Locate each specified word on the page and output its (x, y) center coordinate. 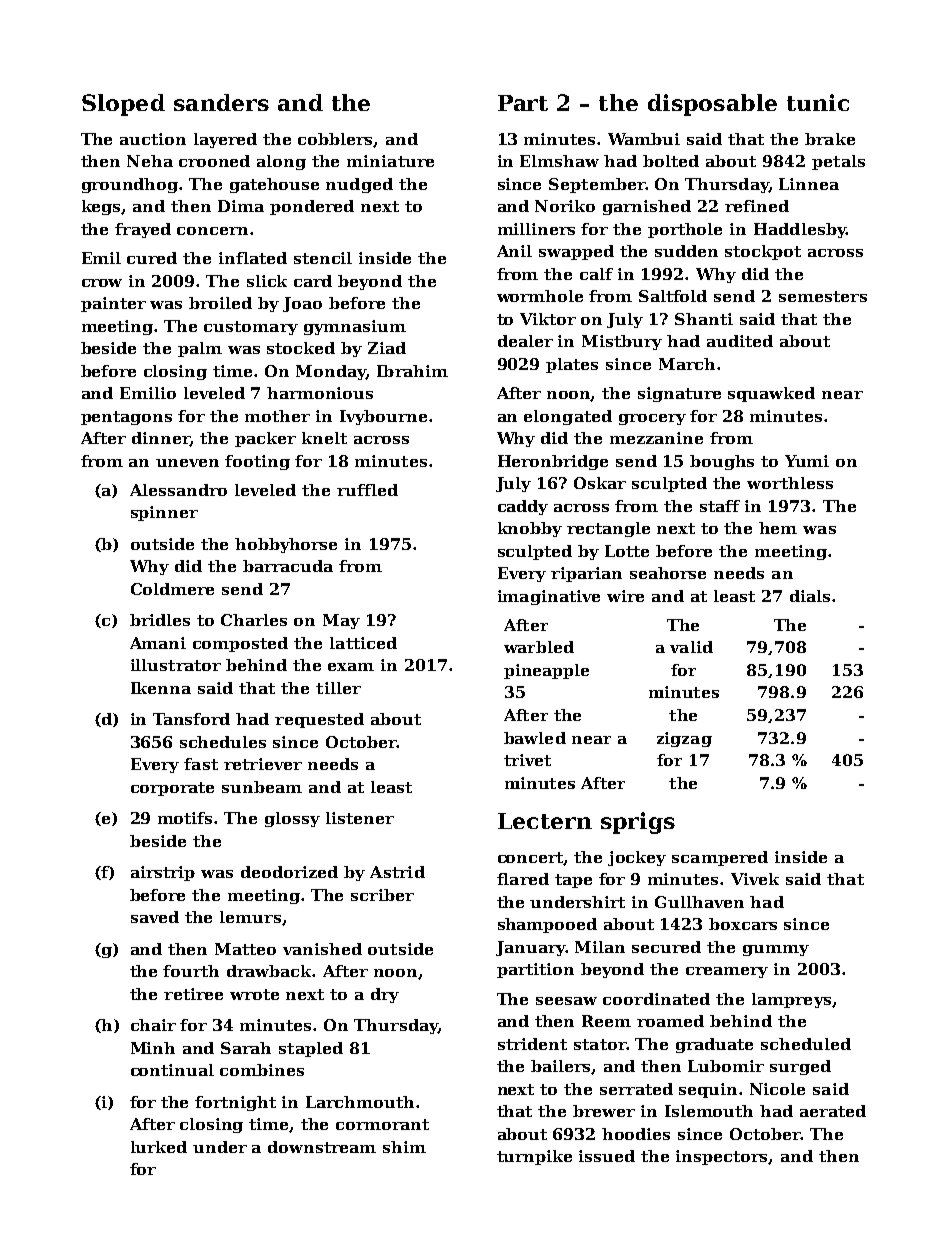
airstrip (163, 873)
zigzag (684, 739)
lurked (159, 1147)
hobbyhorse (286, 545)
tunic (818, 102)
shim (404, 1147)
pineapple (546, 671)
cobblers (336, 140)
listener (360, 818)
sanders (221, 102)
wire (625, 596)
